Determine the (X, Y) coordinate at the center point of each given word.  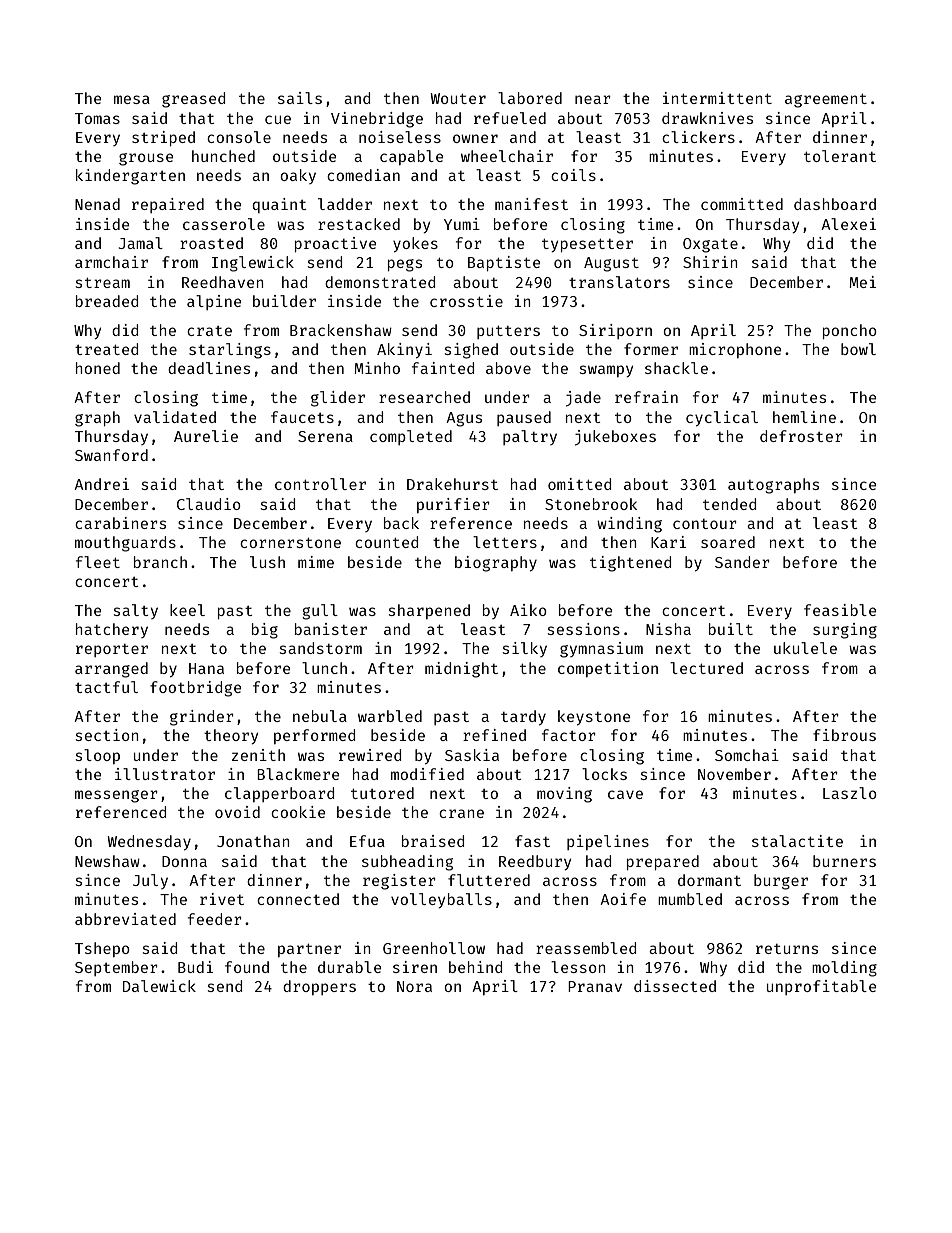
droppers (319, 987)
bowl (858, 349)
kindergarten (130, 177)
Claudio (209, 504)
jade (583, 399)
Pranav (595, 986)
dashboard (835, 204)
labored (530, 98)
